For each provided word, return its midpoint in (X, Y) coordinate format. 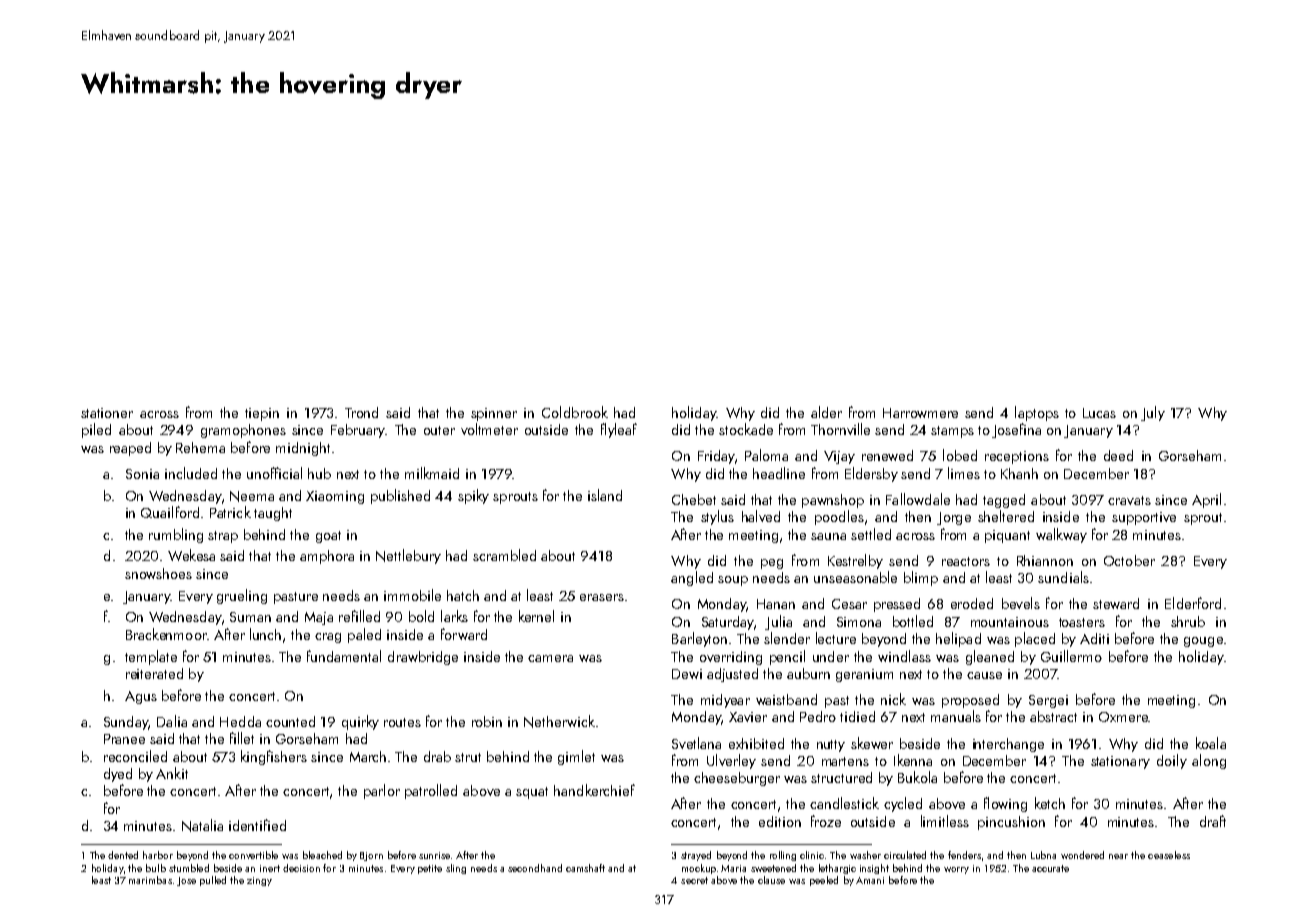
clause (771, 880)
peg (772, 564)
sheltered (1006, 516)
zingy (259, 881)
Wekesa (191, 555)
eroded (972, 603)
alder (826, 412)
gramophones (243, 431)
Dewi (687, 674)
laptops (1037, 413)
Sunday (126, 723)
